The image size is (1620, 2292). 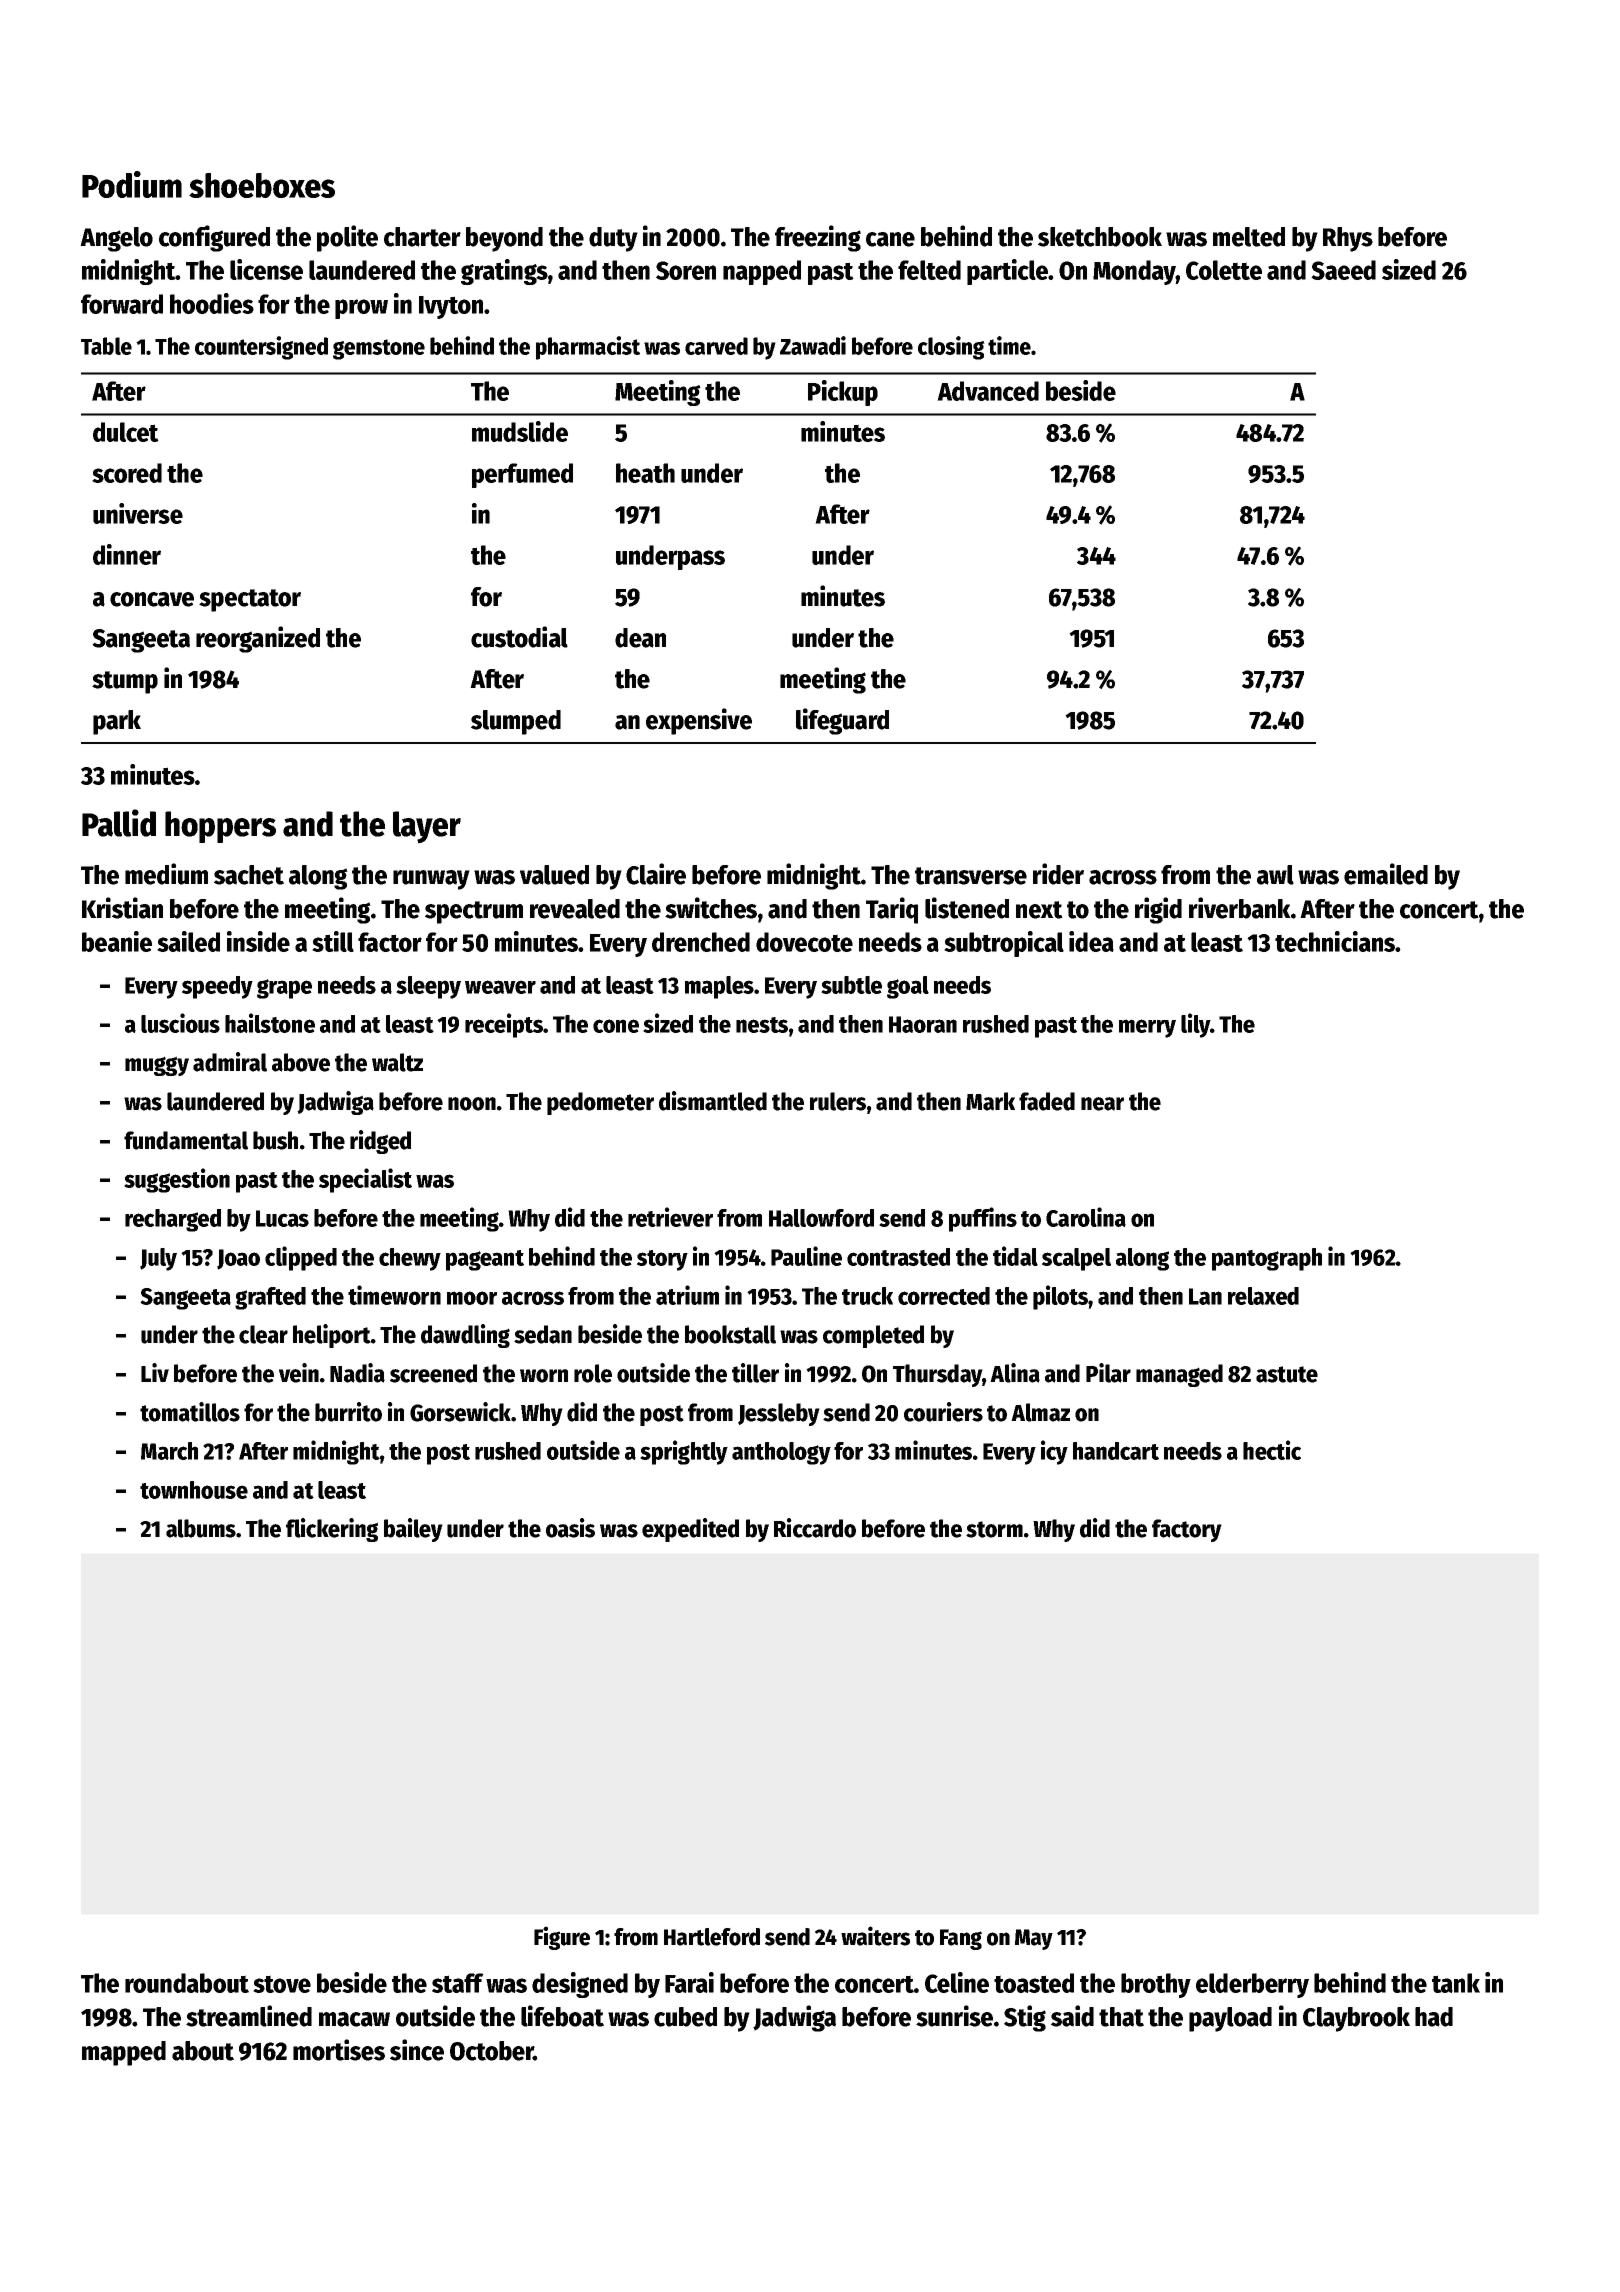 I want to click on mapped, so click(x=124, y=2053).
